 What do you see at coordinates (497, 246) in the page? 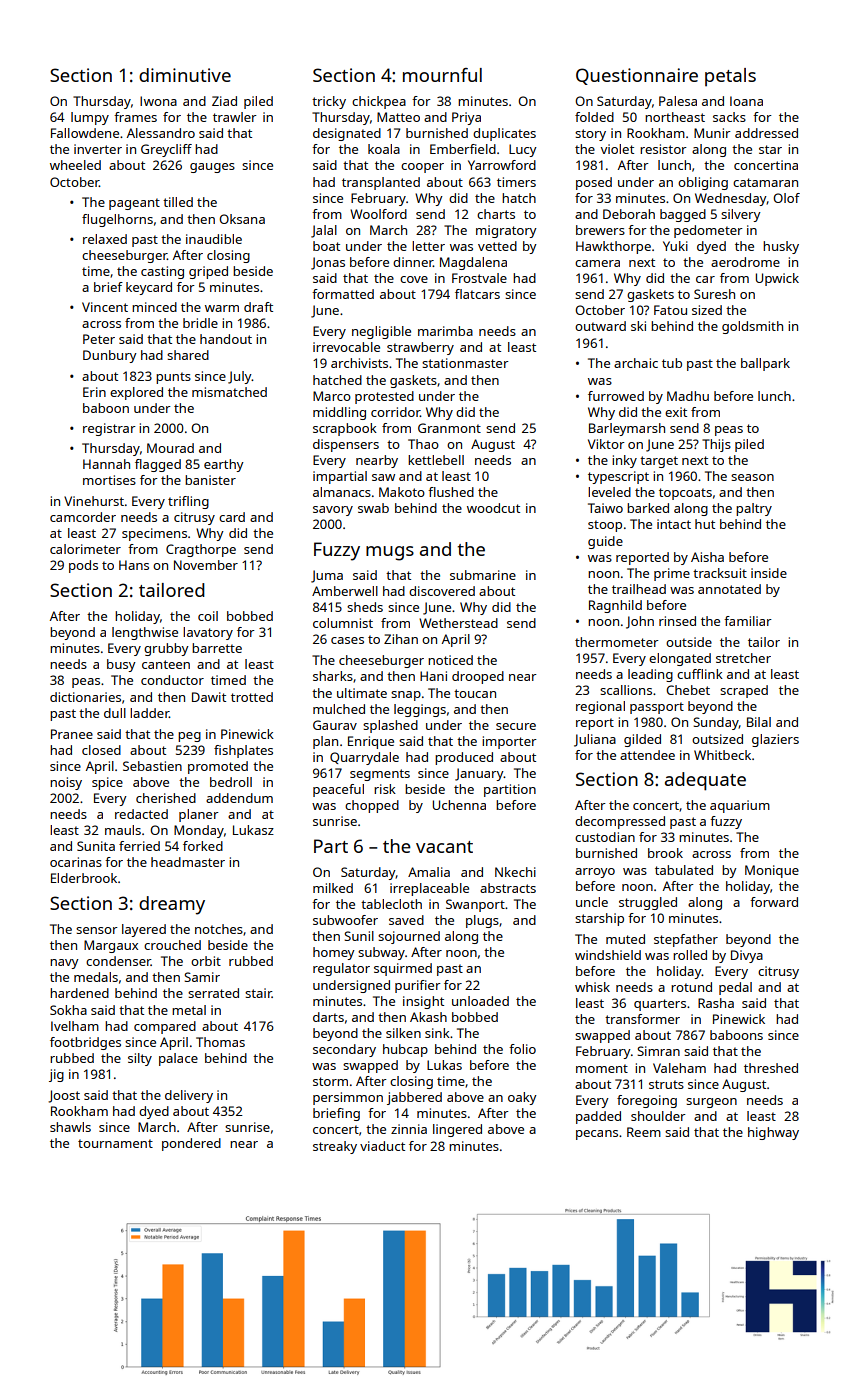
I see `vetted` at bounding box center [497, 246].
